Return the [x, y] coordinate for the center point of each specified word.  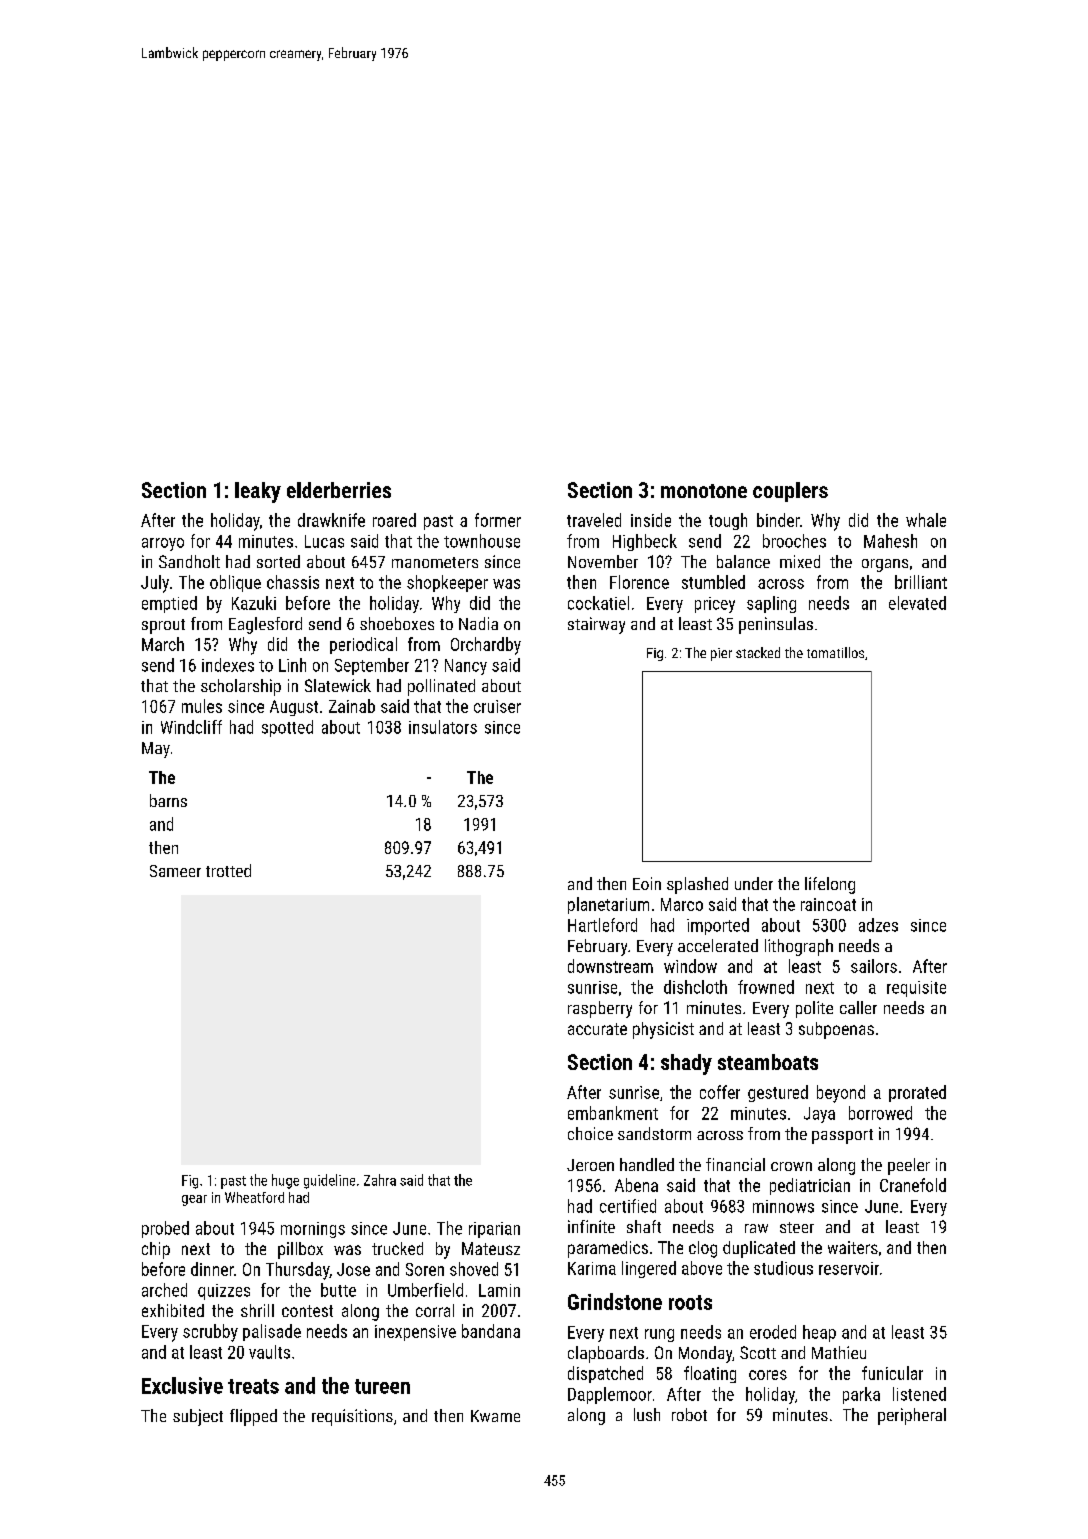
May [156, 750]
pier [721, 654]
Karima [592, 1268]
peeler [909, 1166]
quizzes [224, 1292]
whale [926, 520]
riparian [494, 1230]
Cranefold [913, 1185]
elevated [917, 603]
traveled [594, 520]
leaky [258, 492]
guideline [329, 1181]
